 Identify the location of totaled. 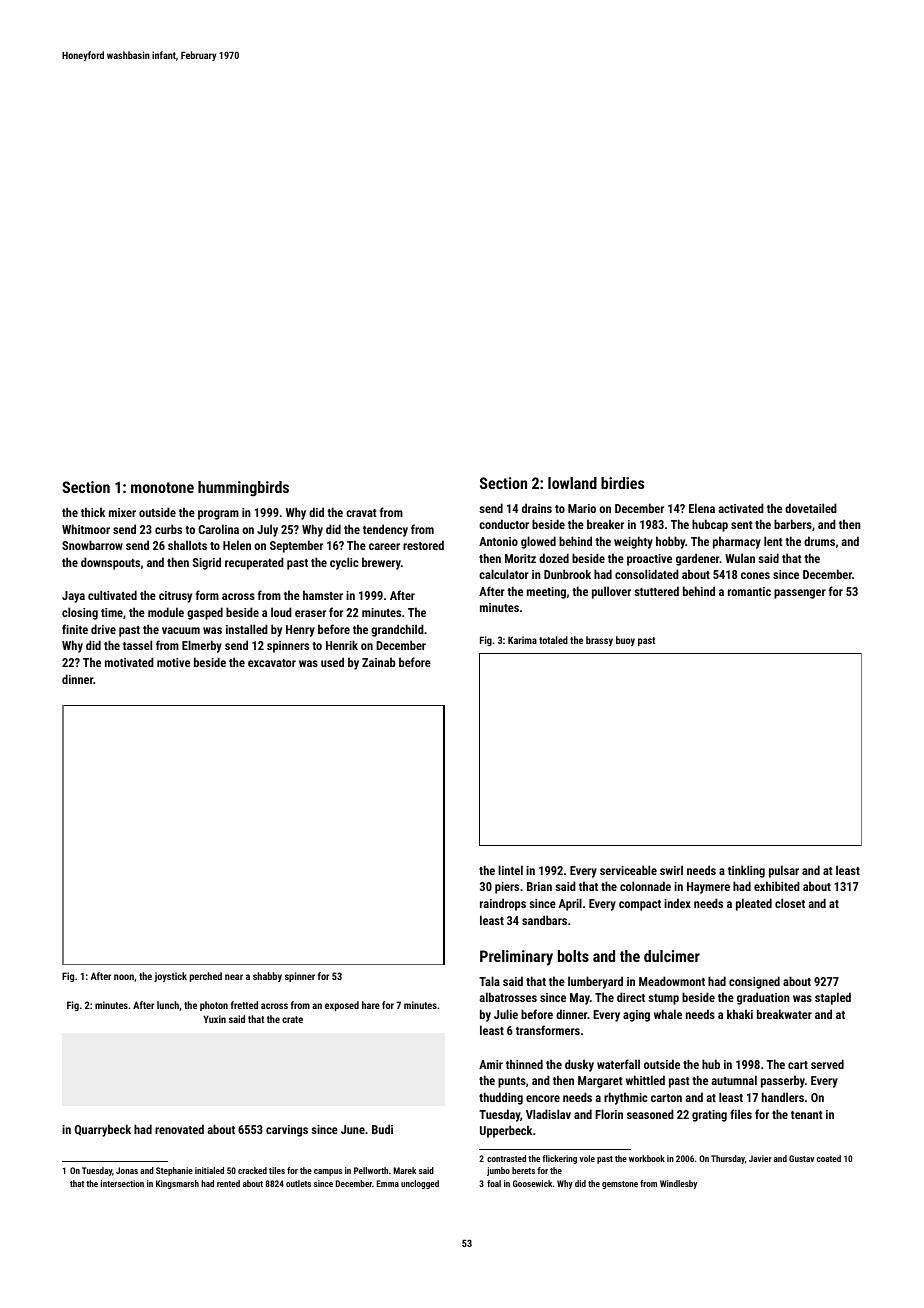
(553, 640).
